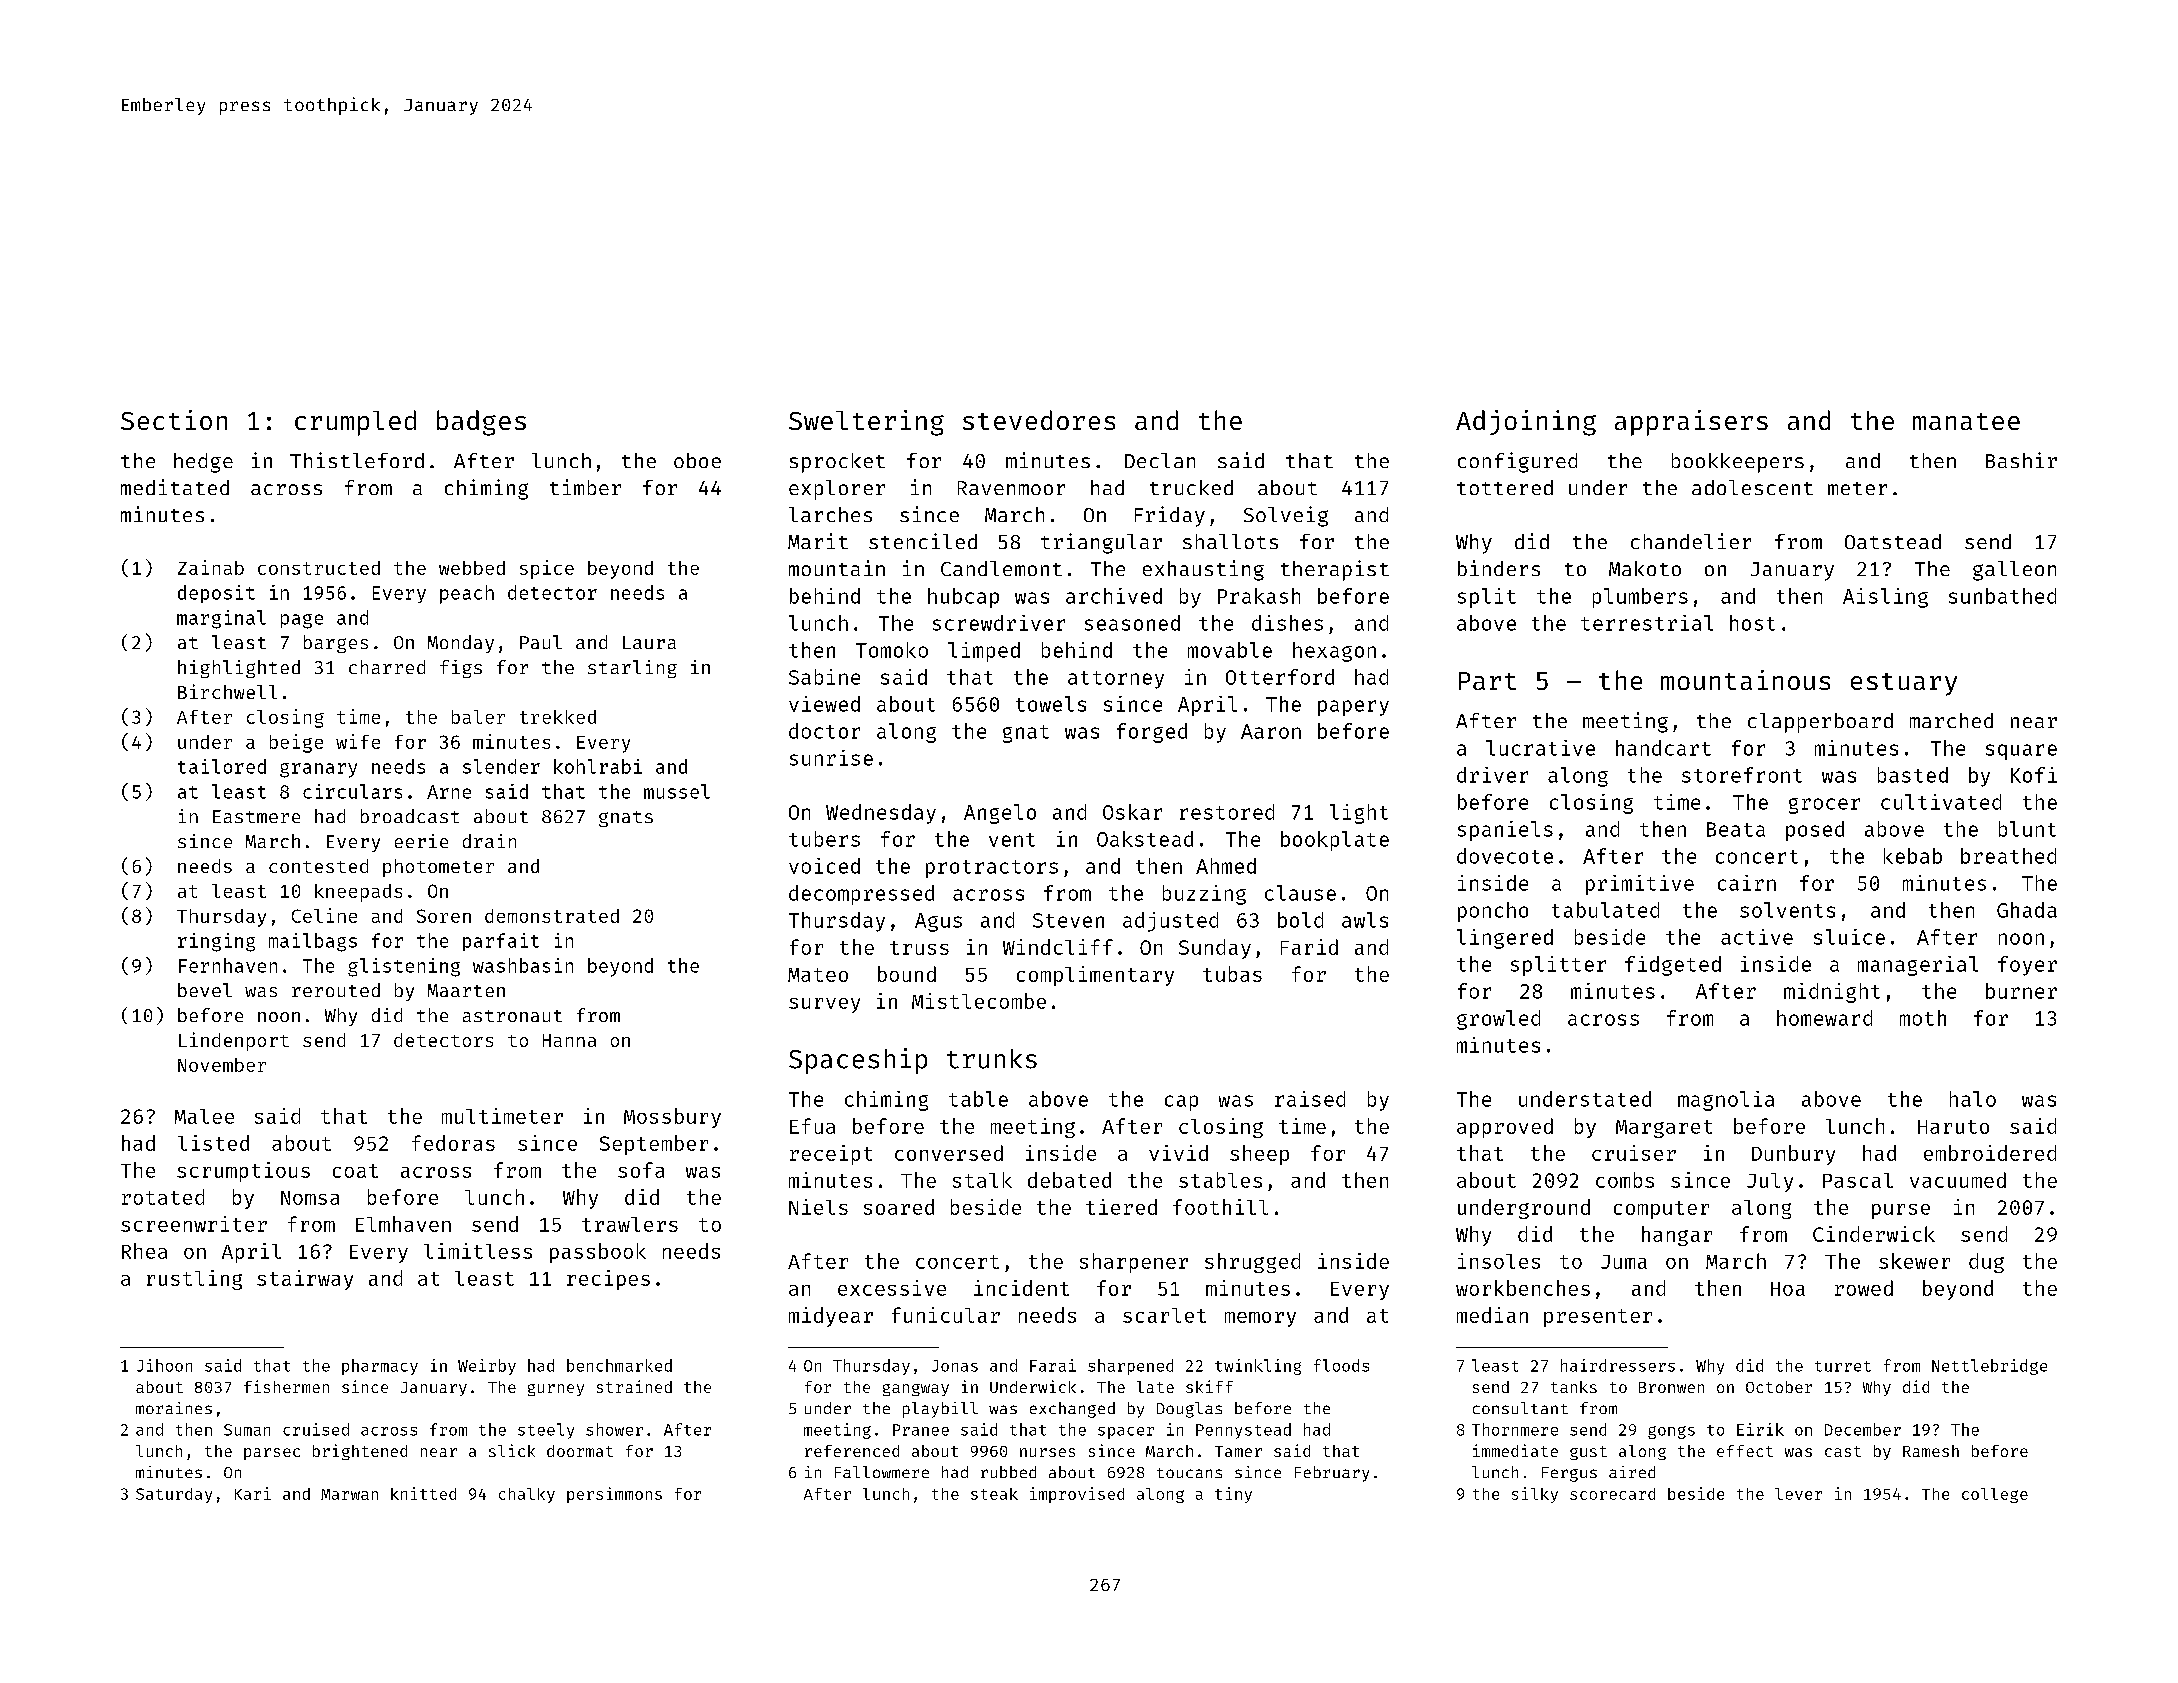 This image has width=2178, height=1683. Describe the element at coordinates (174, 1495) in the image. I see `Saturday` at that location.
